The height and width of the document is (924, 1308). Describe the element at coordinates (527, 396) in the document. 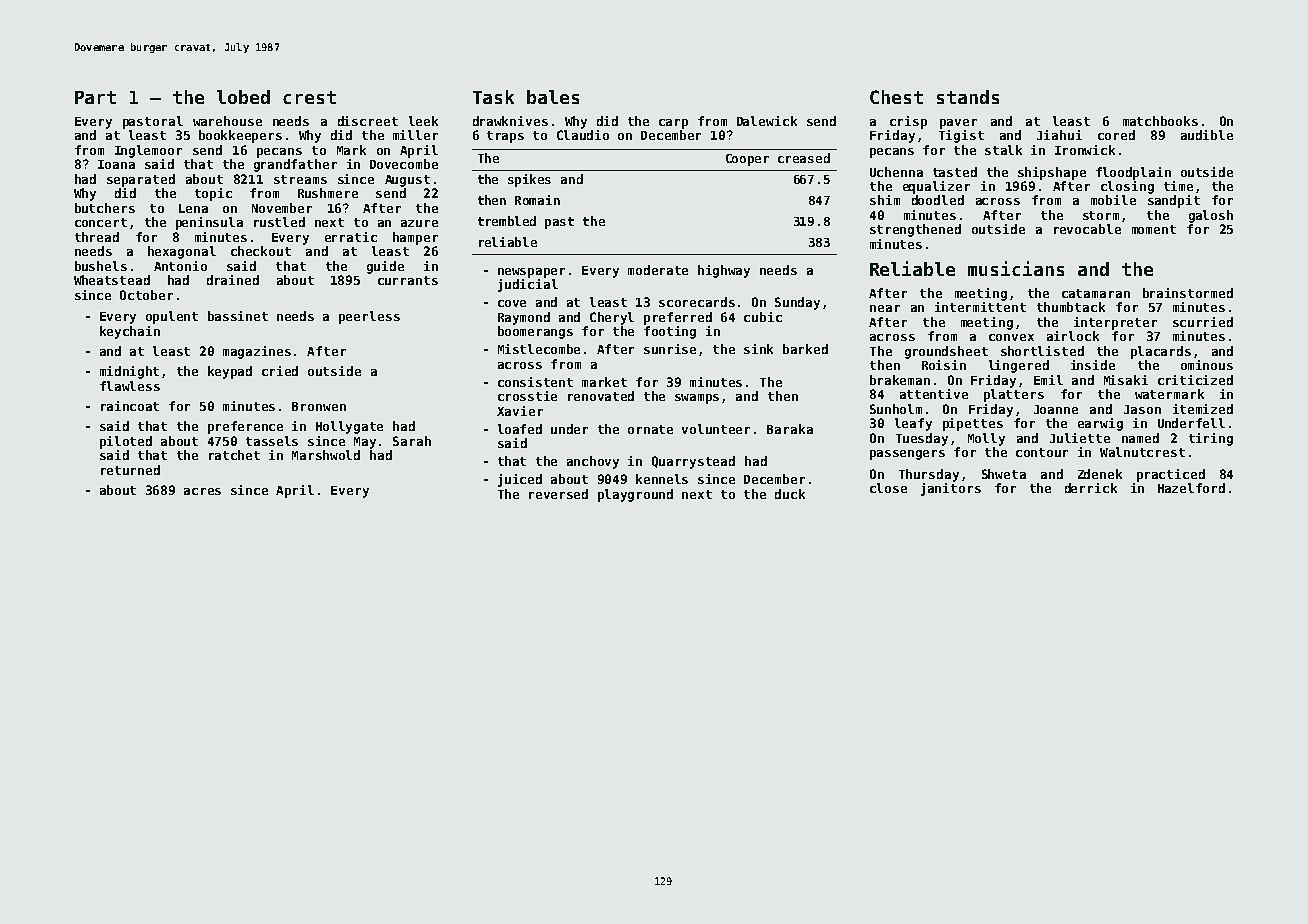

I see `crosstie` at that location.
